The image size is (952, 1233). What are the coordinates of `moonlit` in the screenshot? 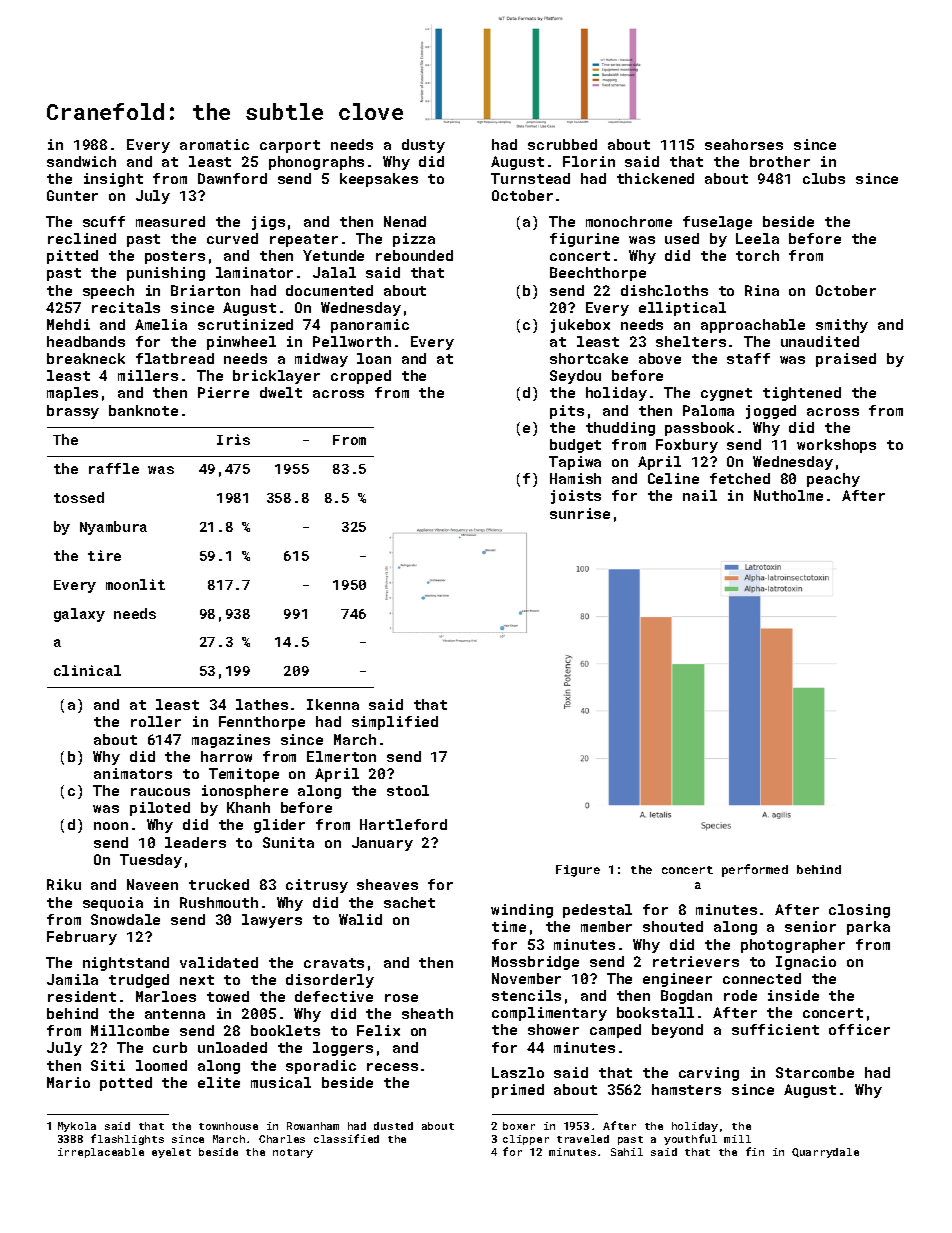 It's located at (135, 584).
